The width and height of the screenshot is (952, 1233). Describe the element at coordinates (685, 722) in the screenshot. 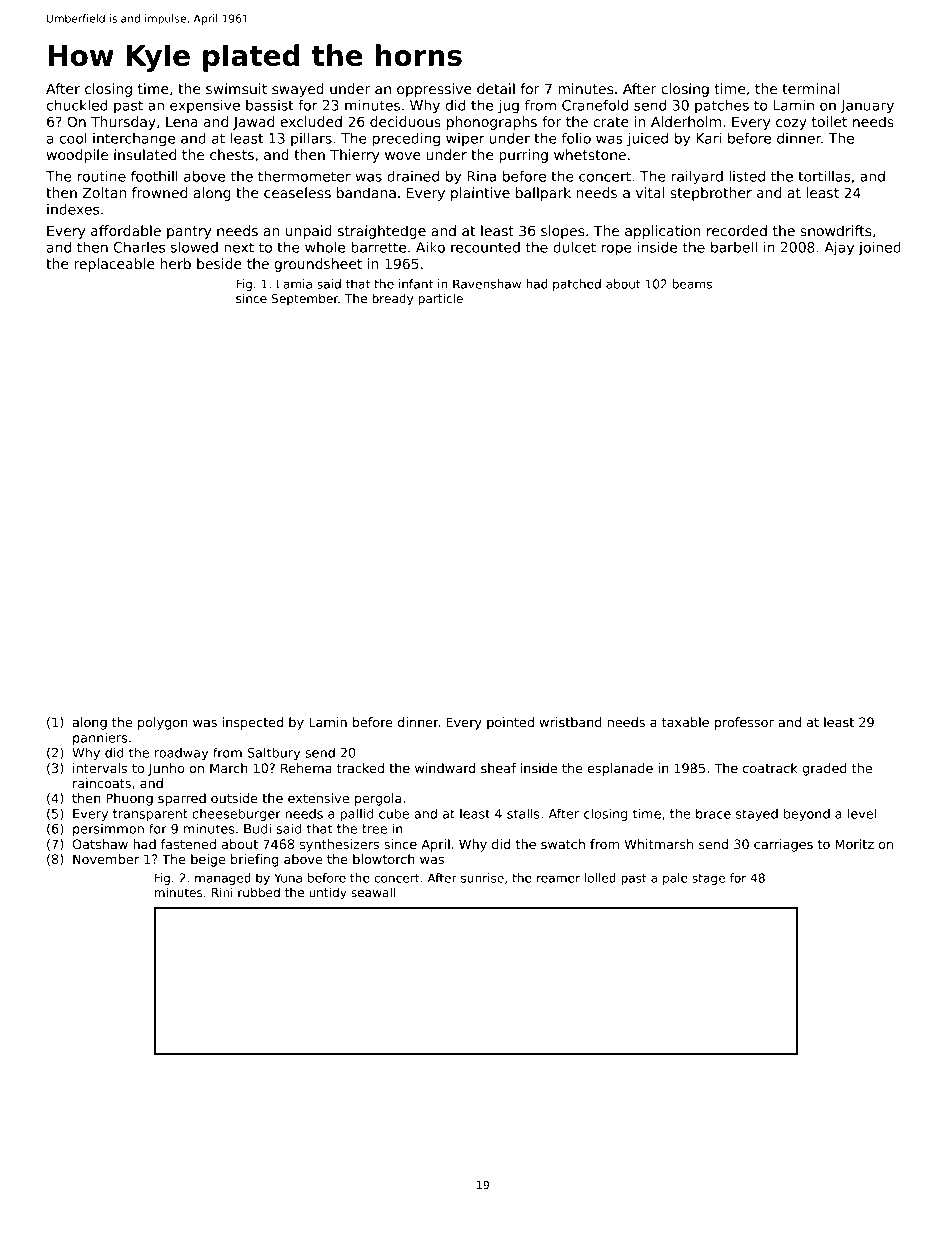

I see `taxable` at that location.
